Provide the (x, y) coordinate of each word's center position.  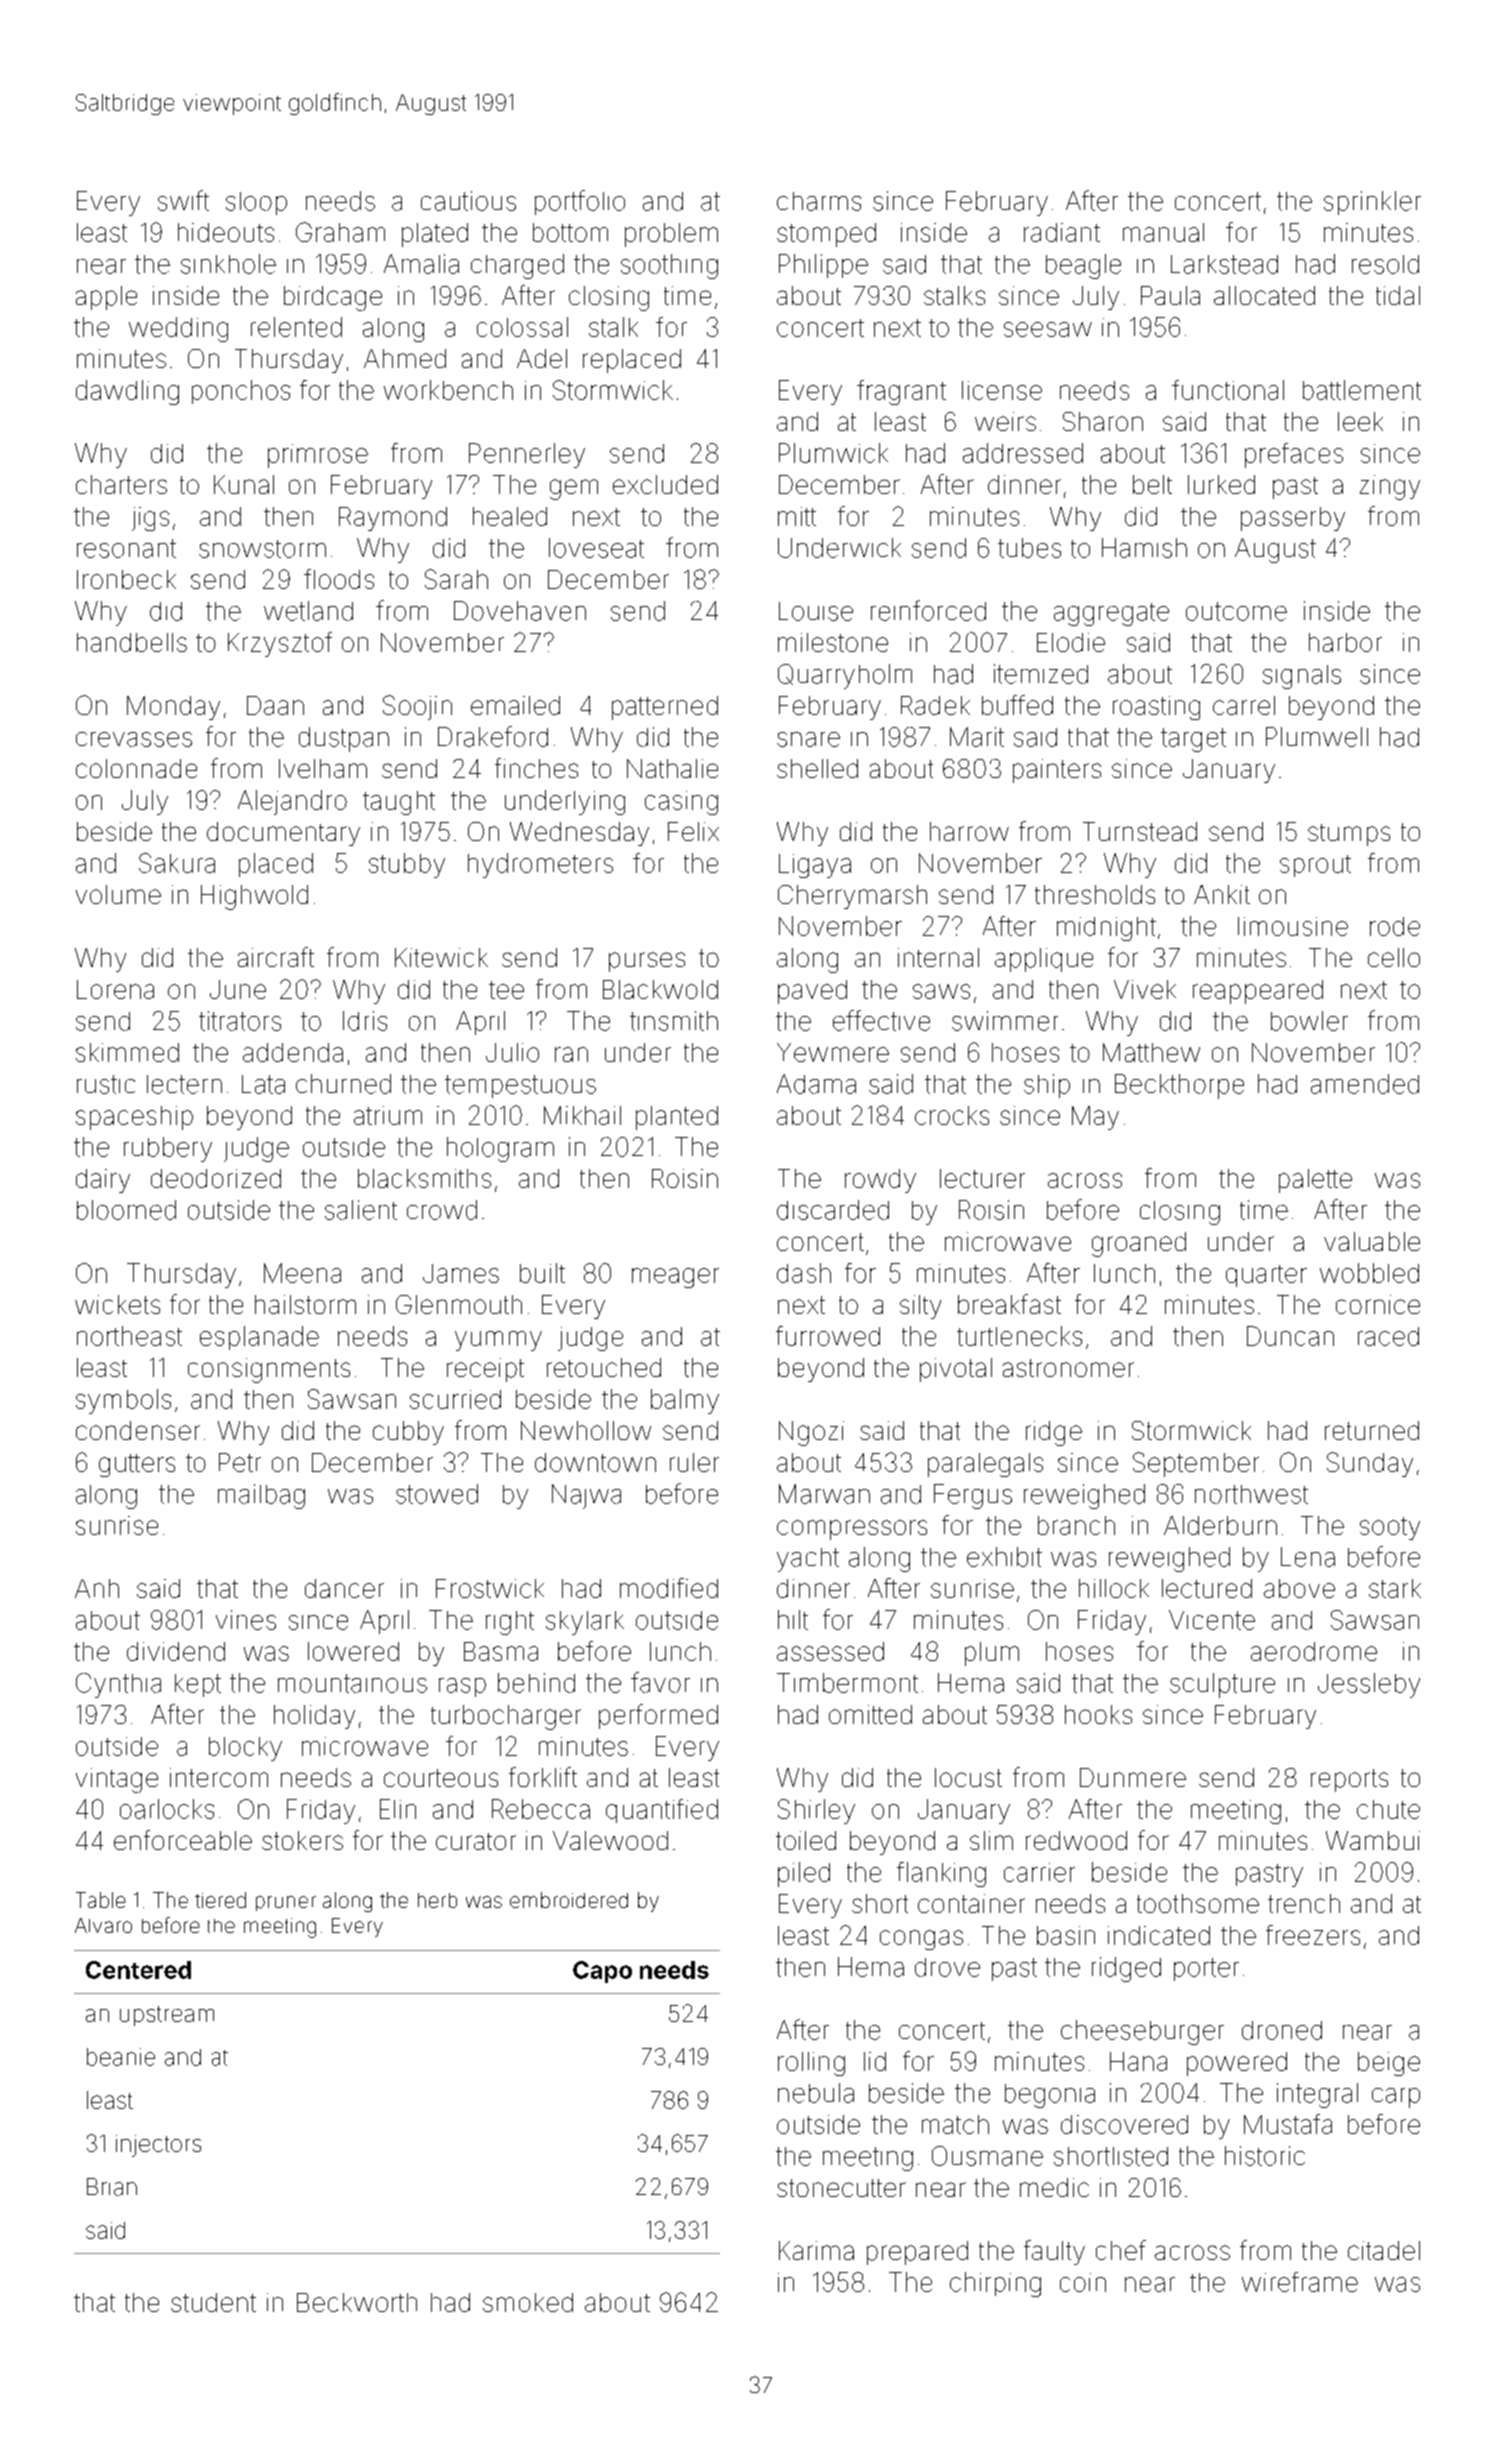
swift (183, 200)
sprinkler (1372, 203)
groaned (1139, 1244)
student (213, 2302)
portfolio (580, 202)
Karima (816, 2250)
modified (669, 1588)
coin (1083, 2282)
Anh (97, 1588)
